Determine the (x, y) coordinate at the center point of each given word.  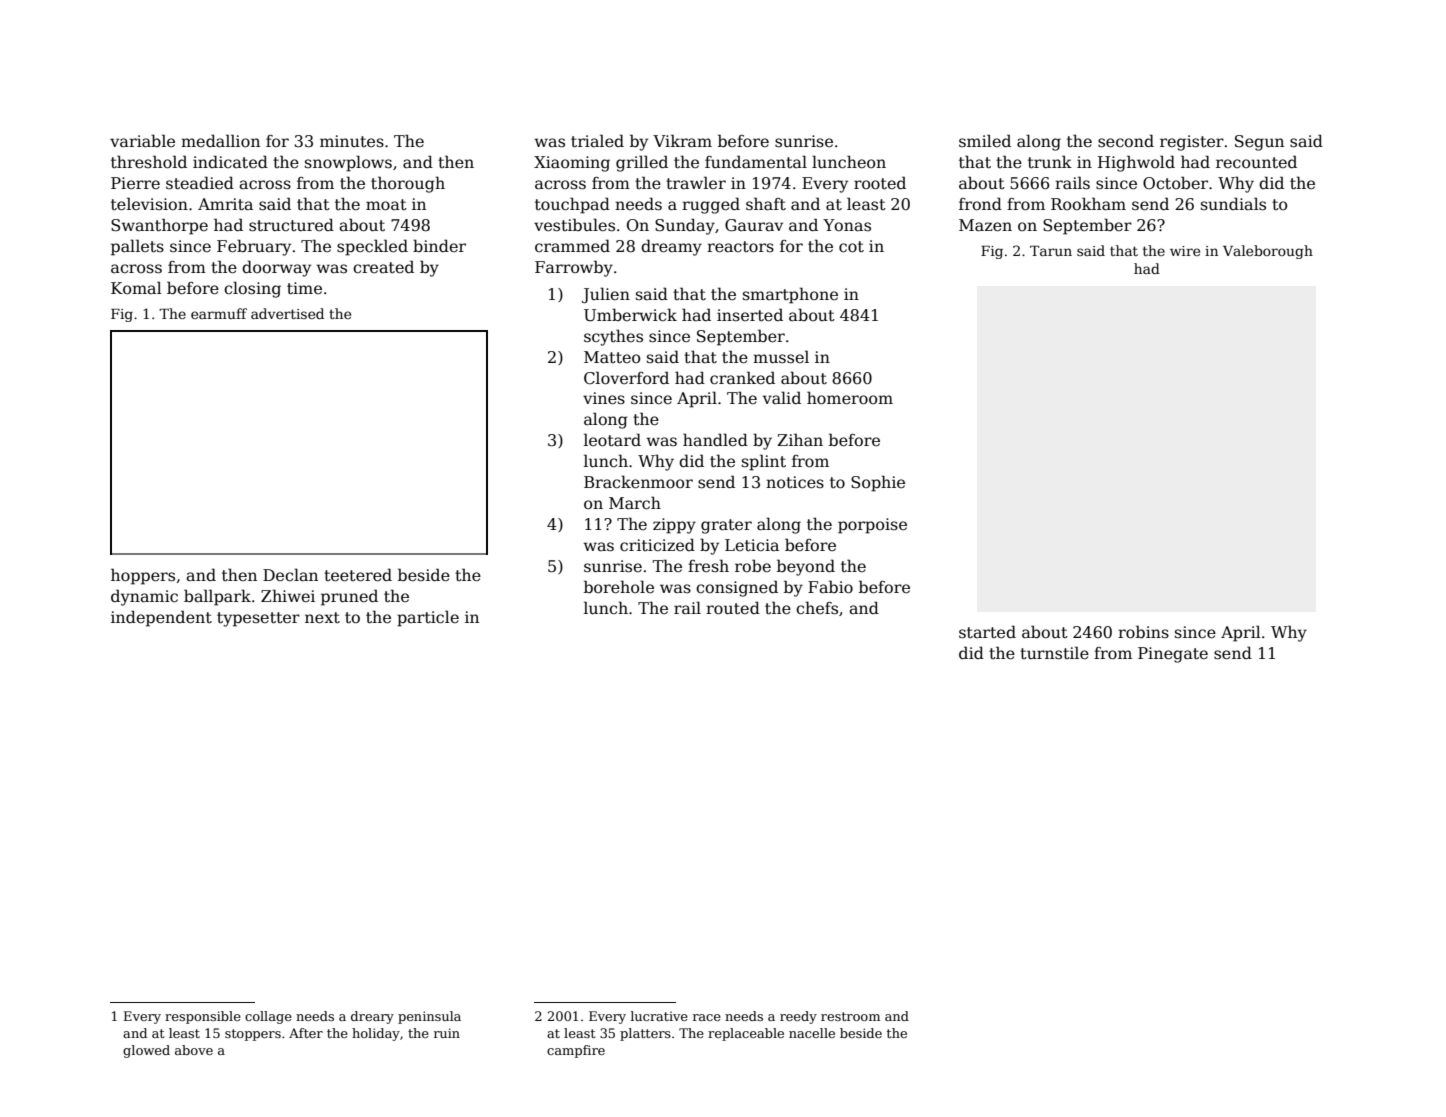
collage (268, 1017)
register (1192, 143)
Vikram (682, 140)
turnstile (1054, 653)
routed (733, 607)
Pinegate (1173, 655)
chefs (817, 607)
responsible (203, 1017)
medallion (220, 141)
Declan (290, 574)
